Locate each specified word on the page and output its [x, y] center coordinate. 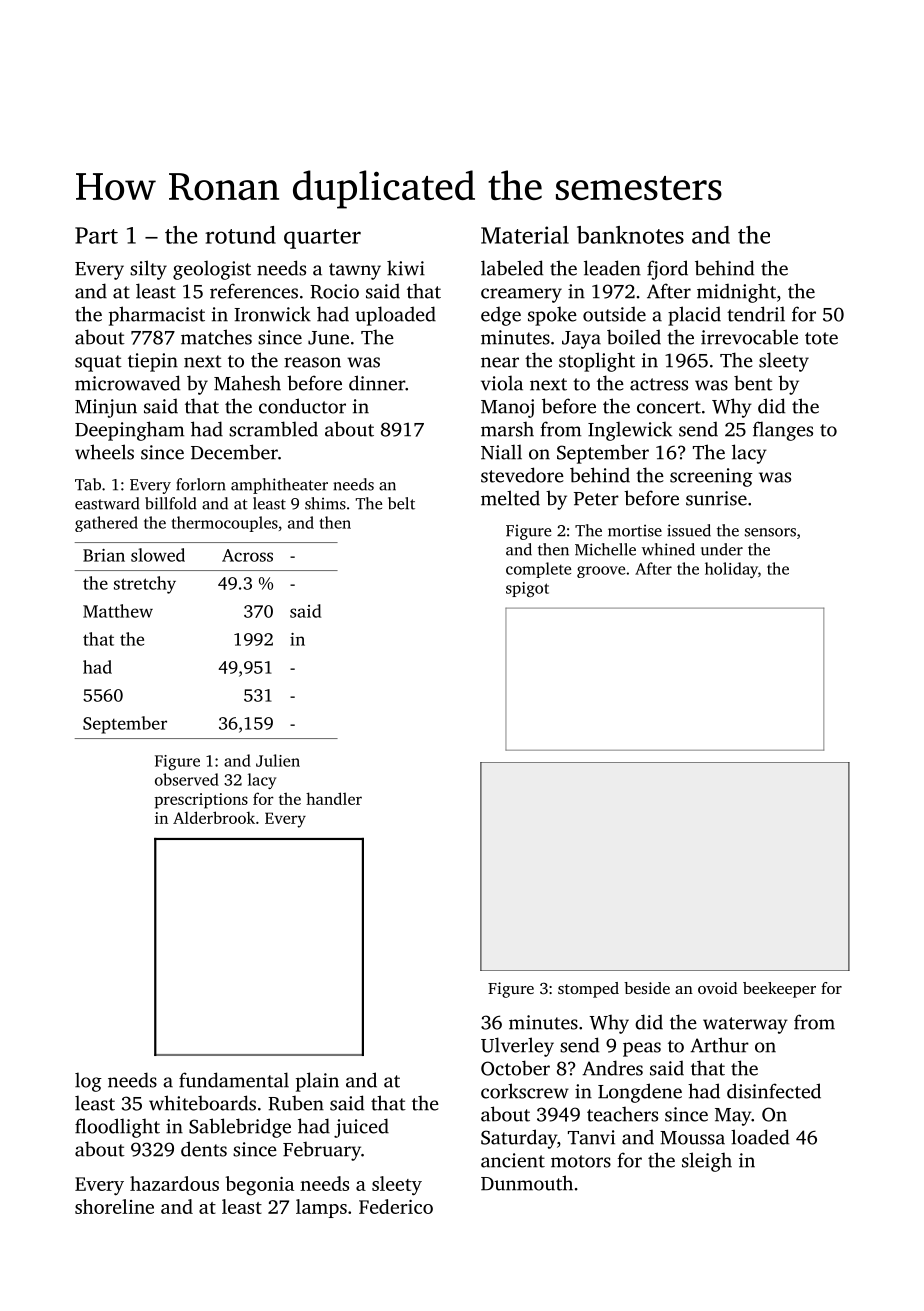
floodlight [117, 1128]
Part [96, 235]
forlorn [201, 484]
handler [334, 798]
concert [669, 407]
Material [525, 235]
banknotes [630, 235]
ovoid [717, 988]
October [515, 1068]
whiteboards [202, 1103]
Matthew [118, 611]
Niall [501, 452]
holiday [731, 570]
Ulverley [517, 1047]
